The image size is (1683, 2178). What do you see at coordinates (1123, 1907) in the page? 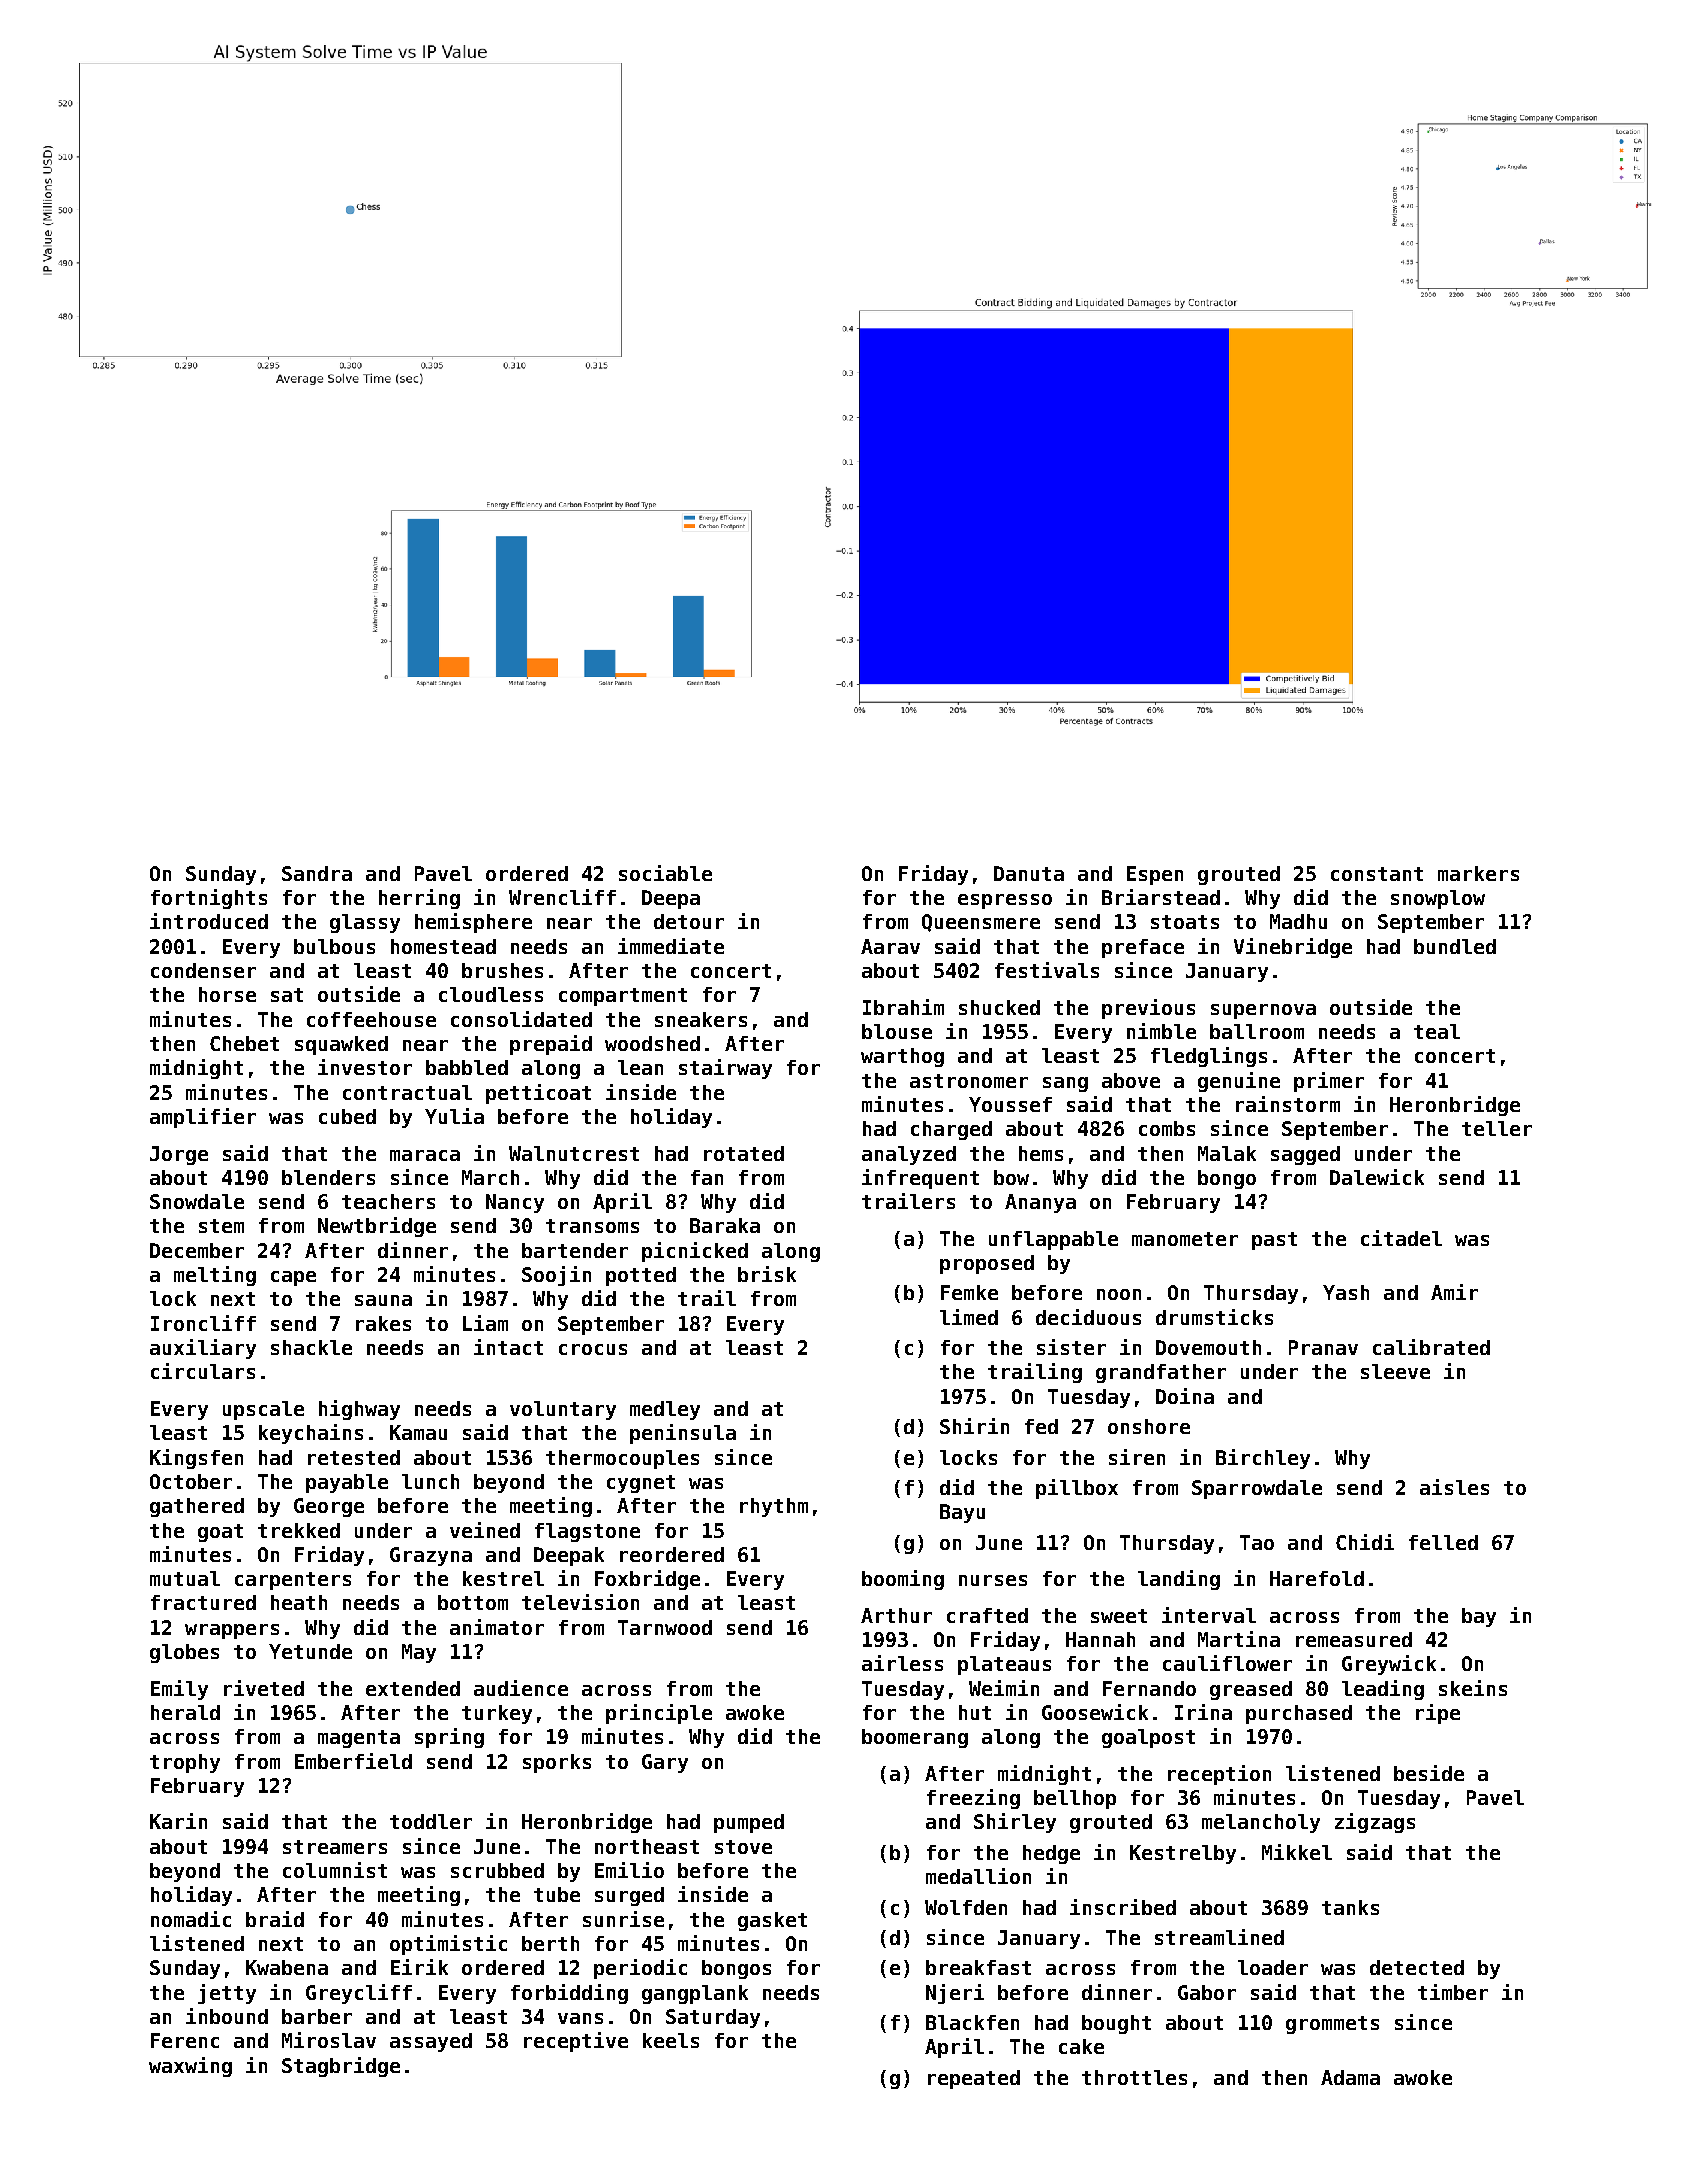
I see `inscribed` at bounding box center [1123, 1907].
